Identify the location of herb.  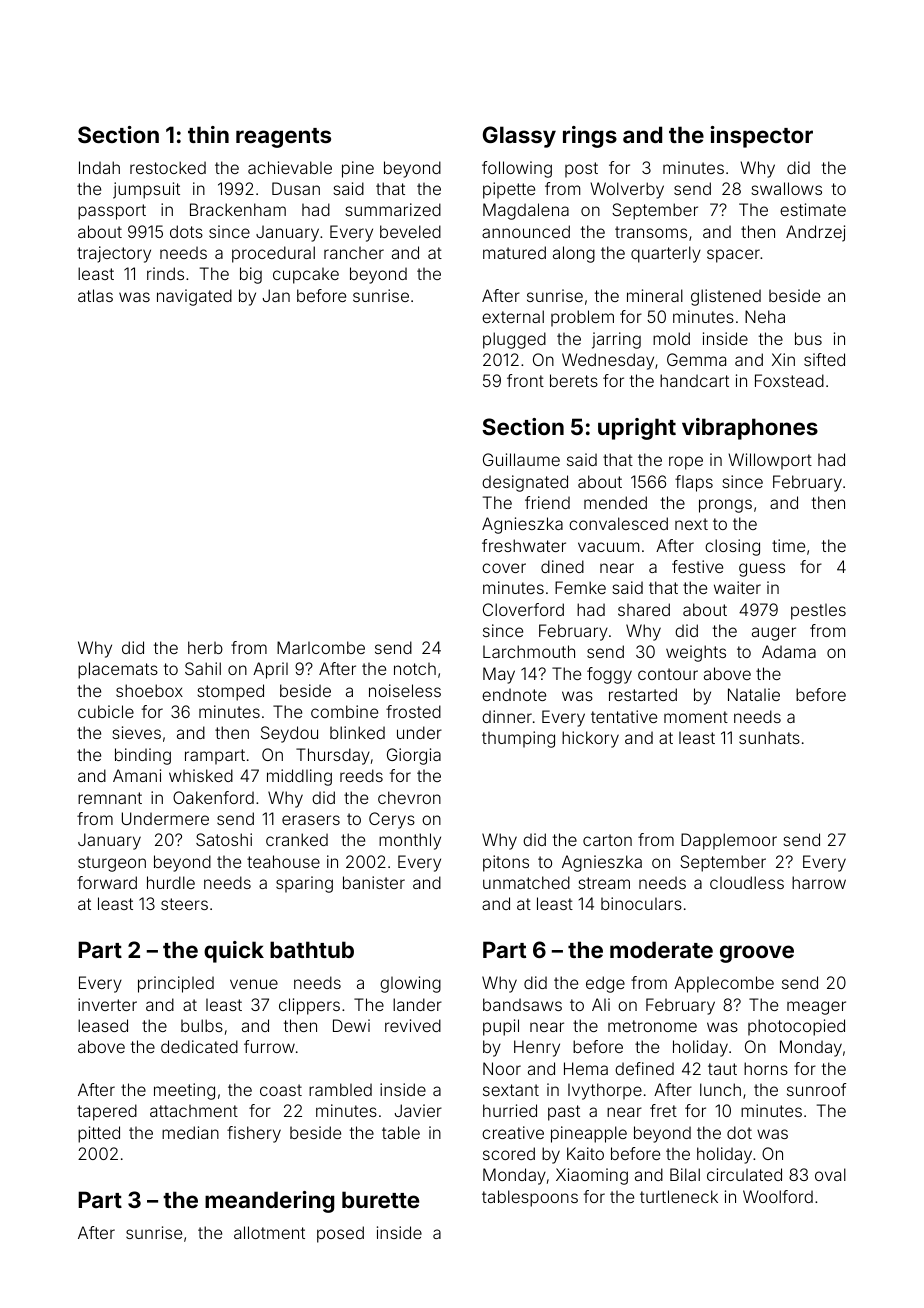
(205, 647).
